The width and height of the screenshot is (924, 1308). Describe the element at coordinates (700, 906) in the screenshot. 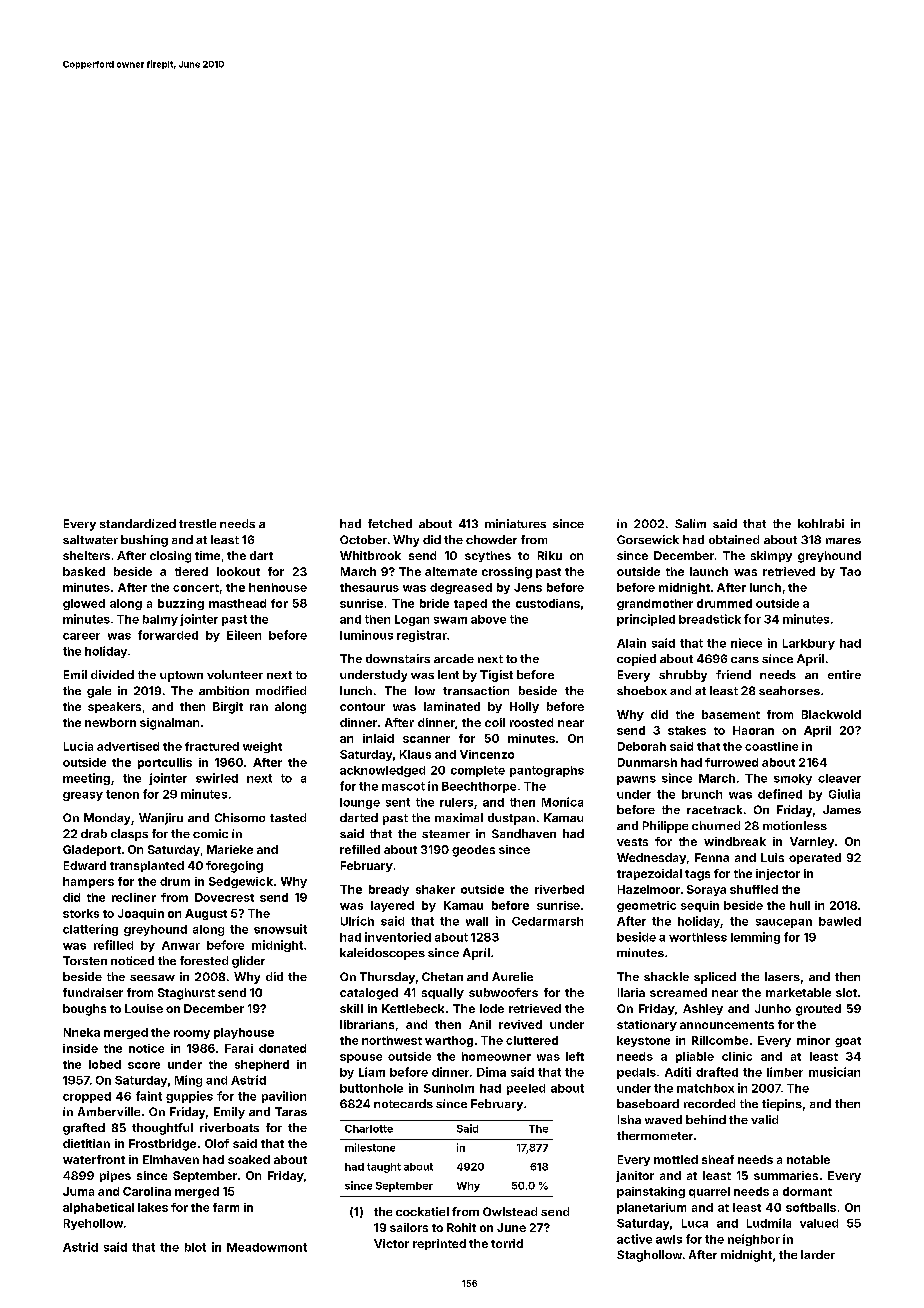

I see `sequin` at that location.
